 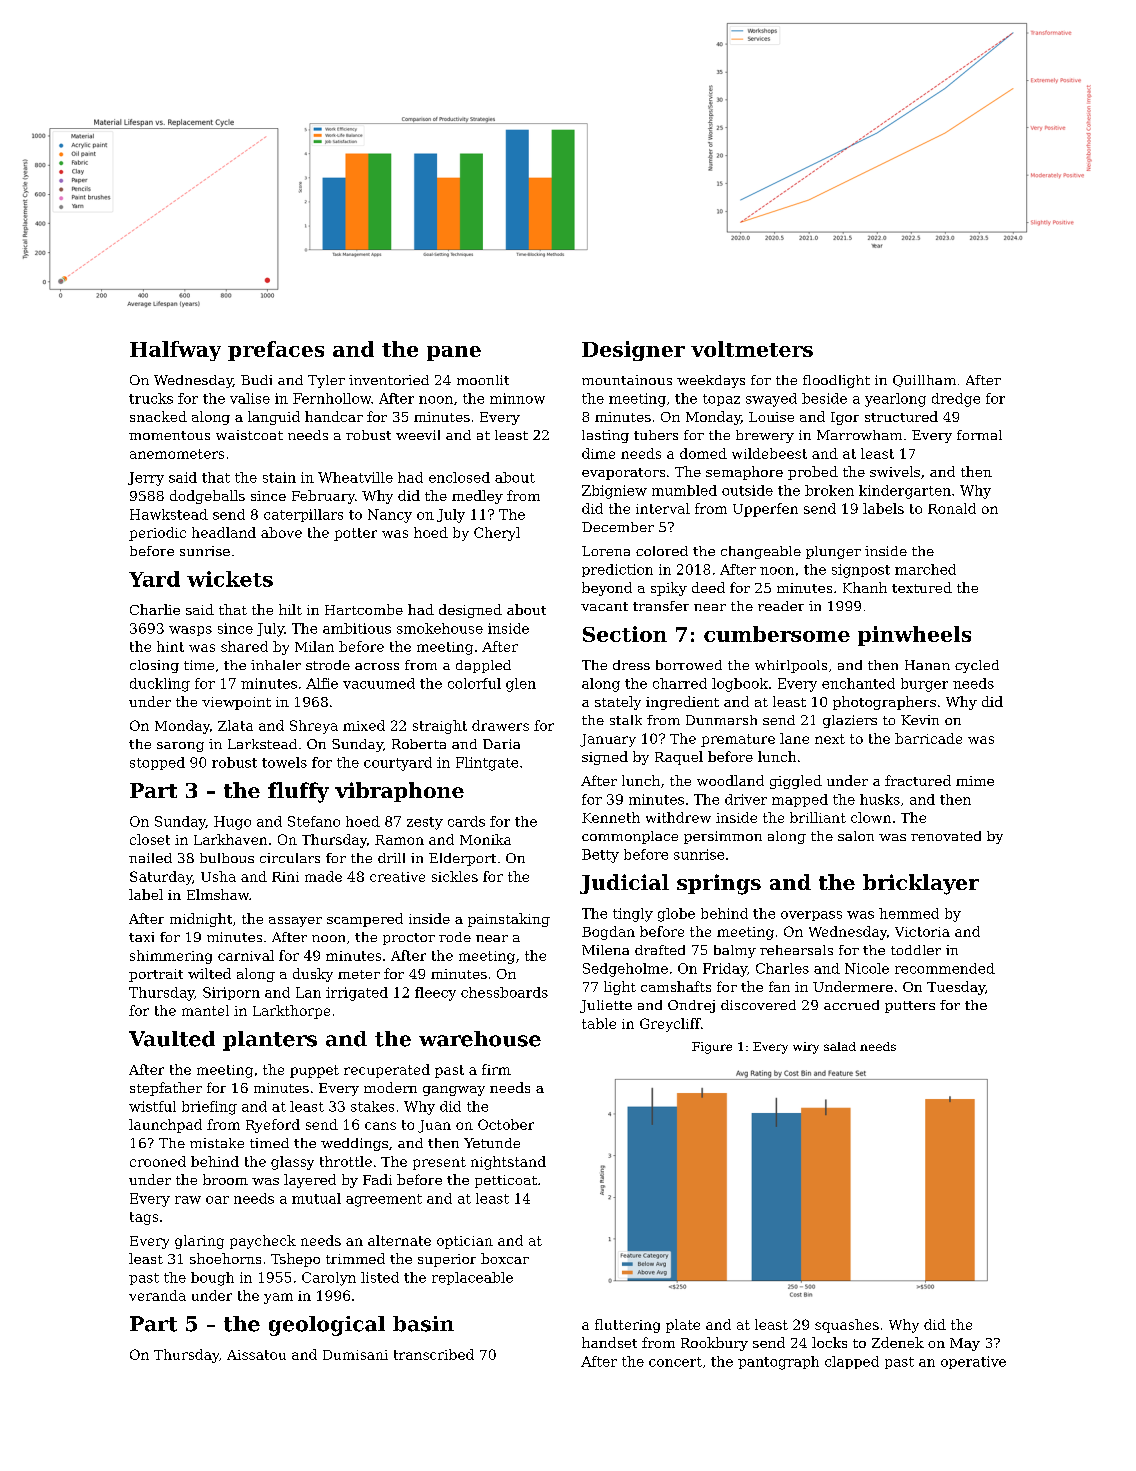 I want to click on wildebeest, so click(x=769, y=453).
